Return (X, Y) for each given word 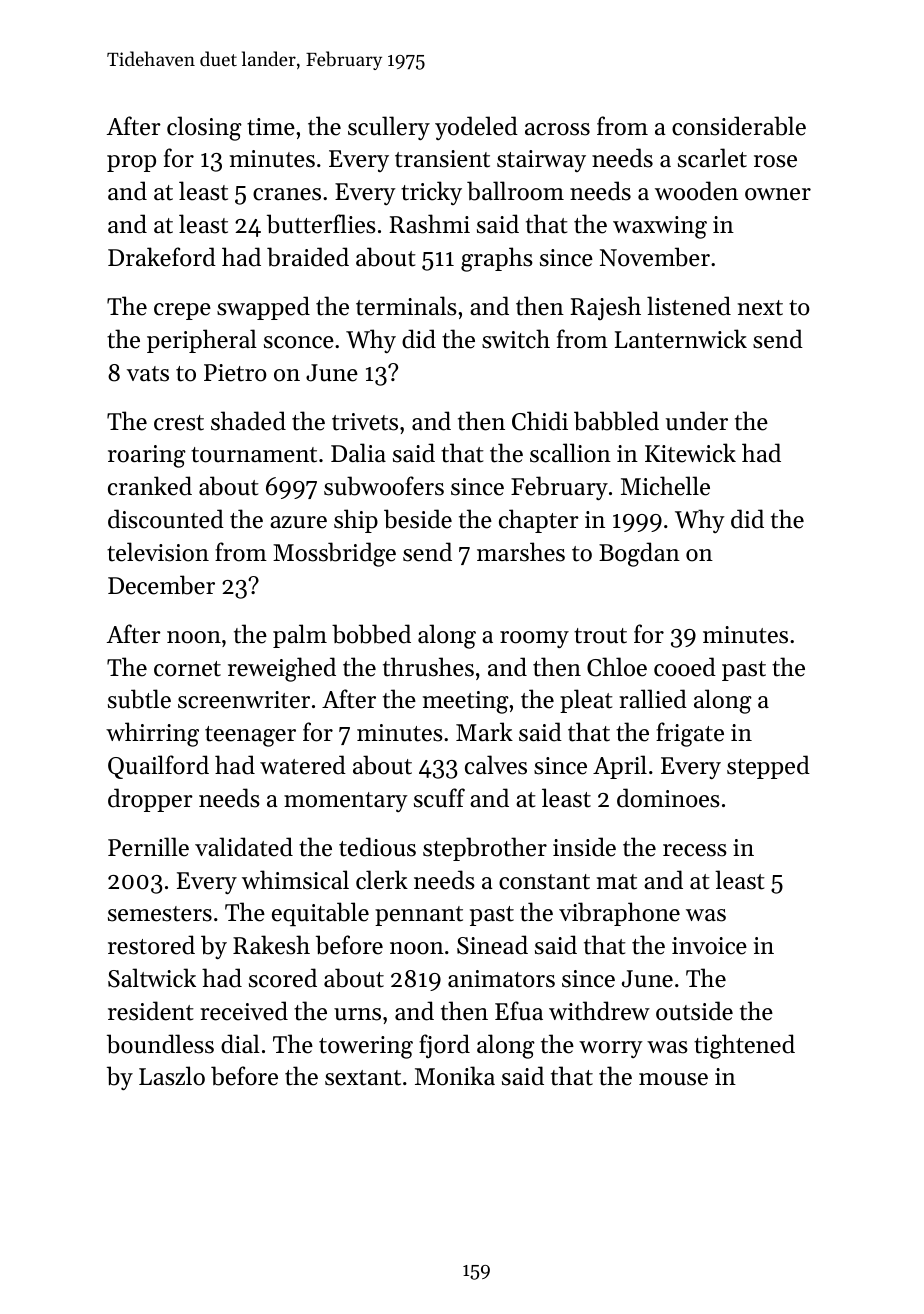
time (271, 127)
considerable (739, 126)
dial (240, 1044)
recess (695, 850)
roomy (534, 639)
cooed (685, 667)
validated (244, 847)
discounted (166, 519)
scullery (389, 128)
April (620, 767)
